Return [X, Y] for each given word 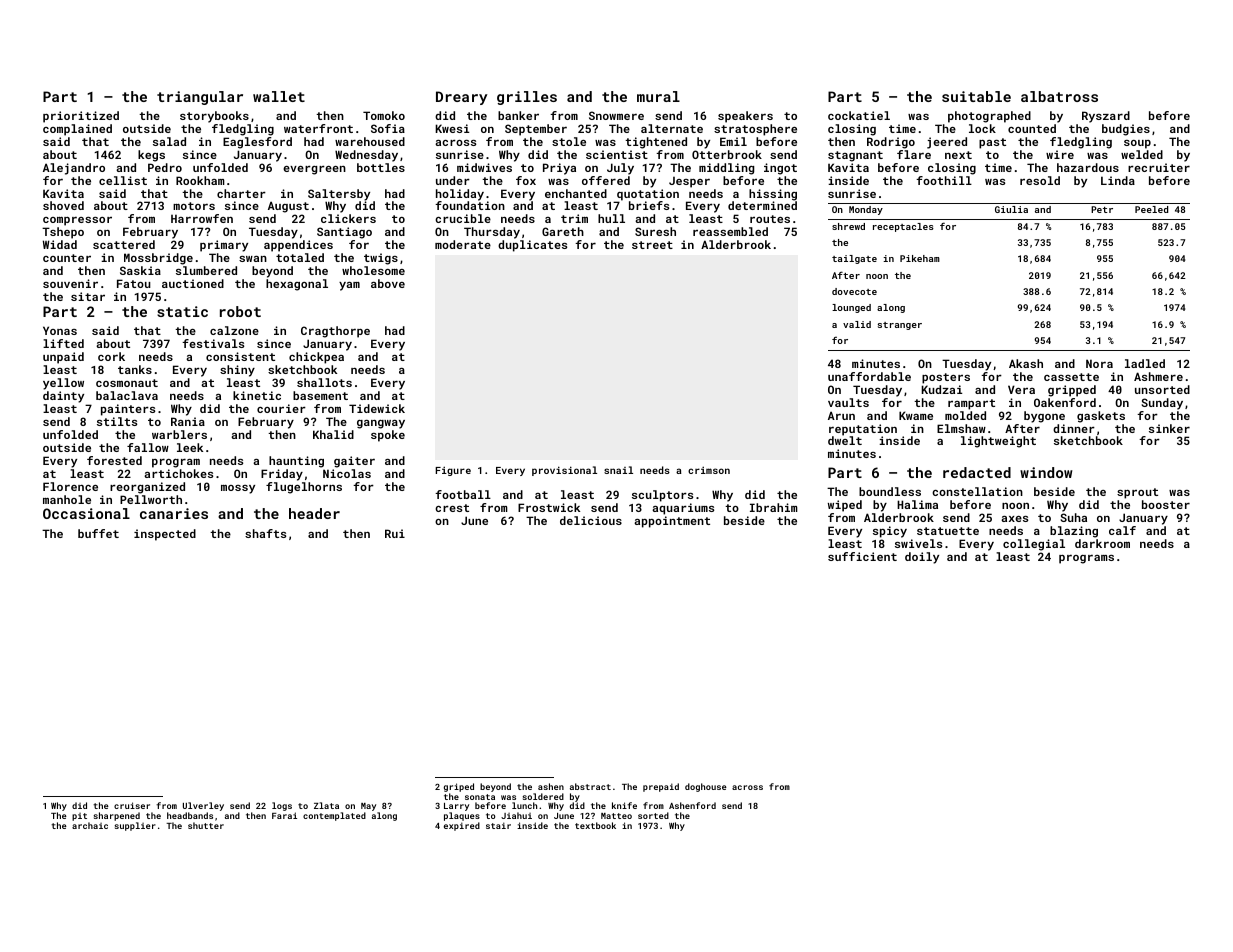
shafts [265, 533]
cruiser [132, 805]
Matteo [616, 816]
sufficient [862, 556]
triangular [200, 98]
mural [658, 96]
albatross [1059, 96]
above [388, 283]
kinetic [257, 395]
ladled [1145, 363]
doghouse [706, 787]
